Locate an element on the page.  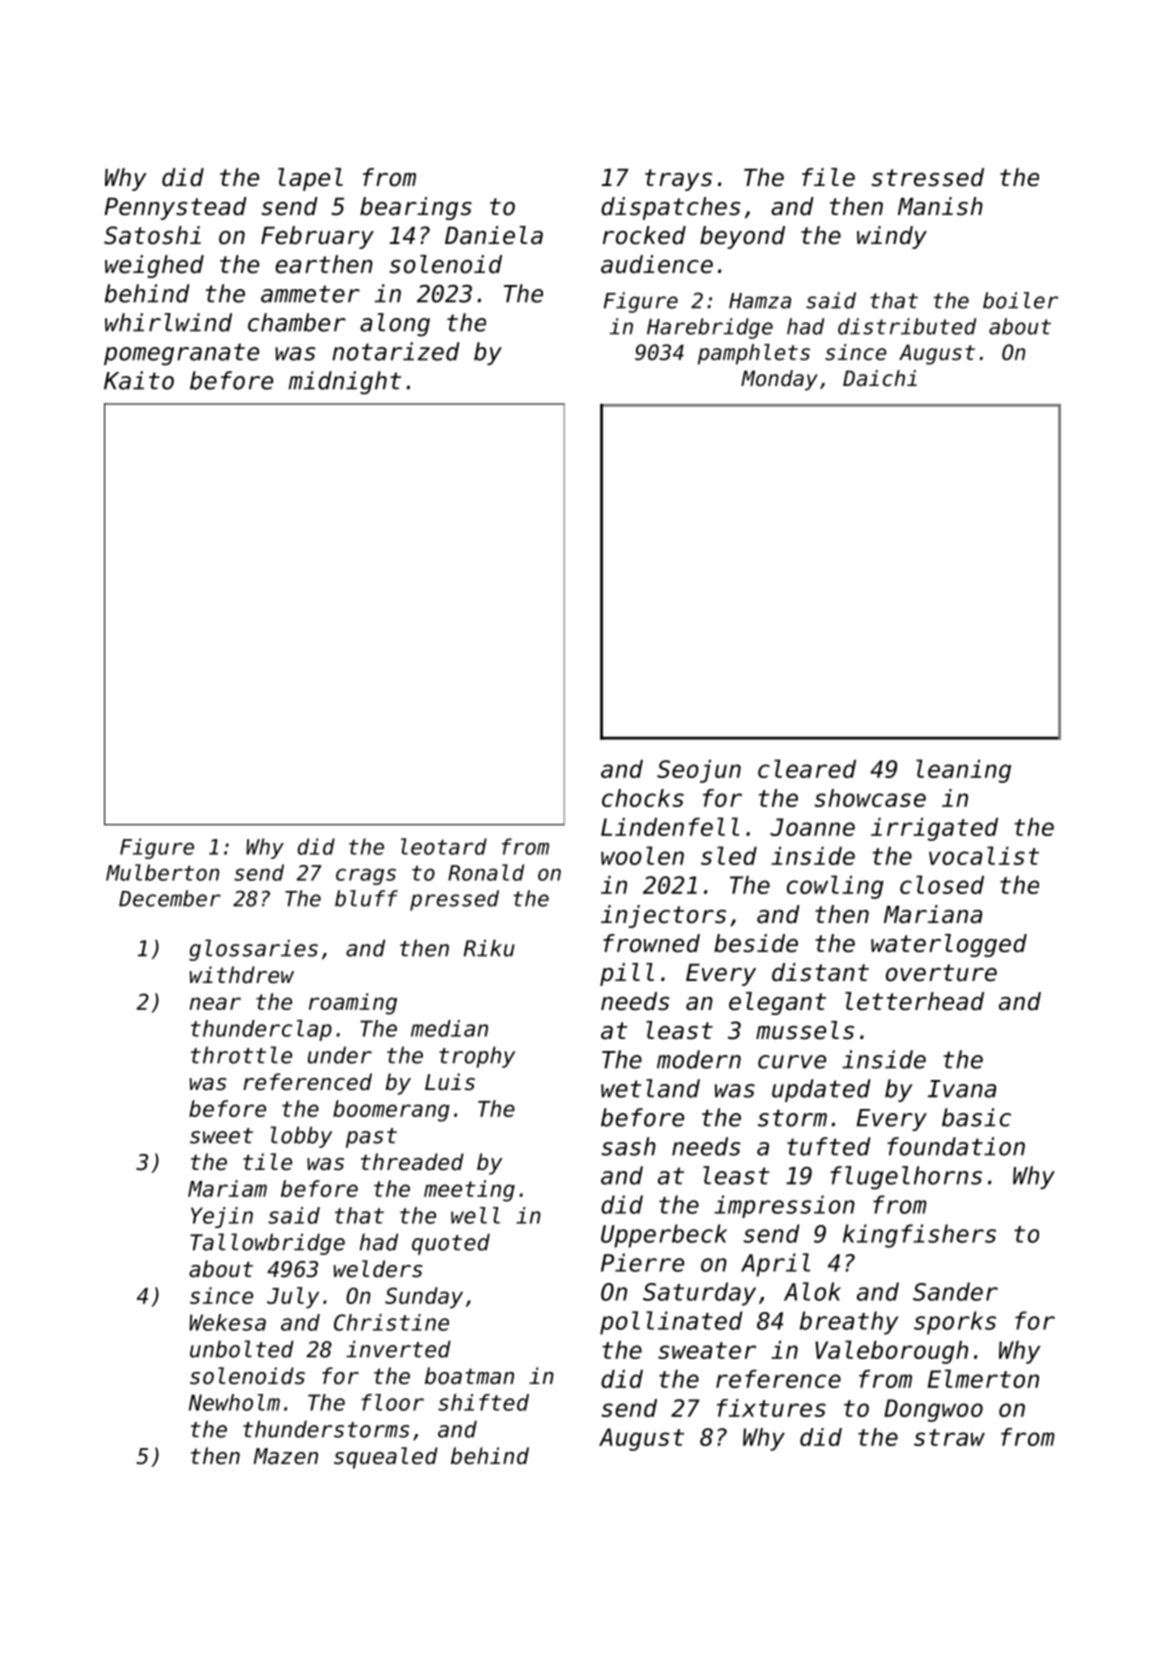
April is located at coordinates (775, 1265).
